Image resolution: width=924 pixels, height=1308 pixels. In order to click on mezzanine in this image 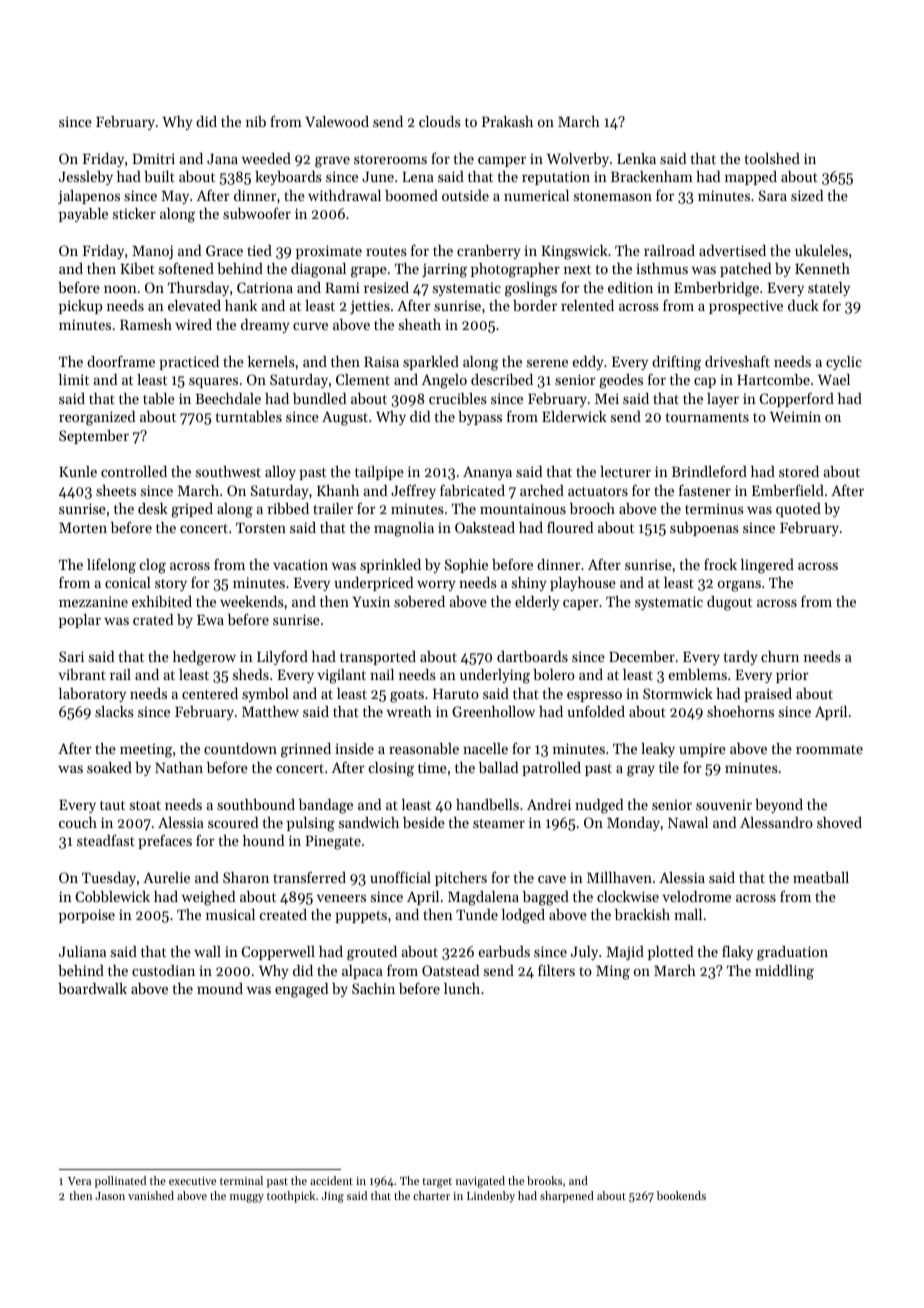, I will do `click(93, 601)`.
